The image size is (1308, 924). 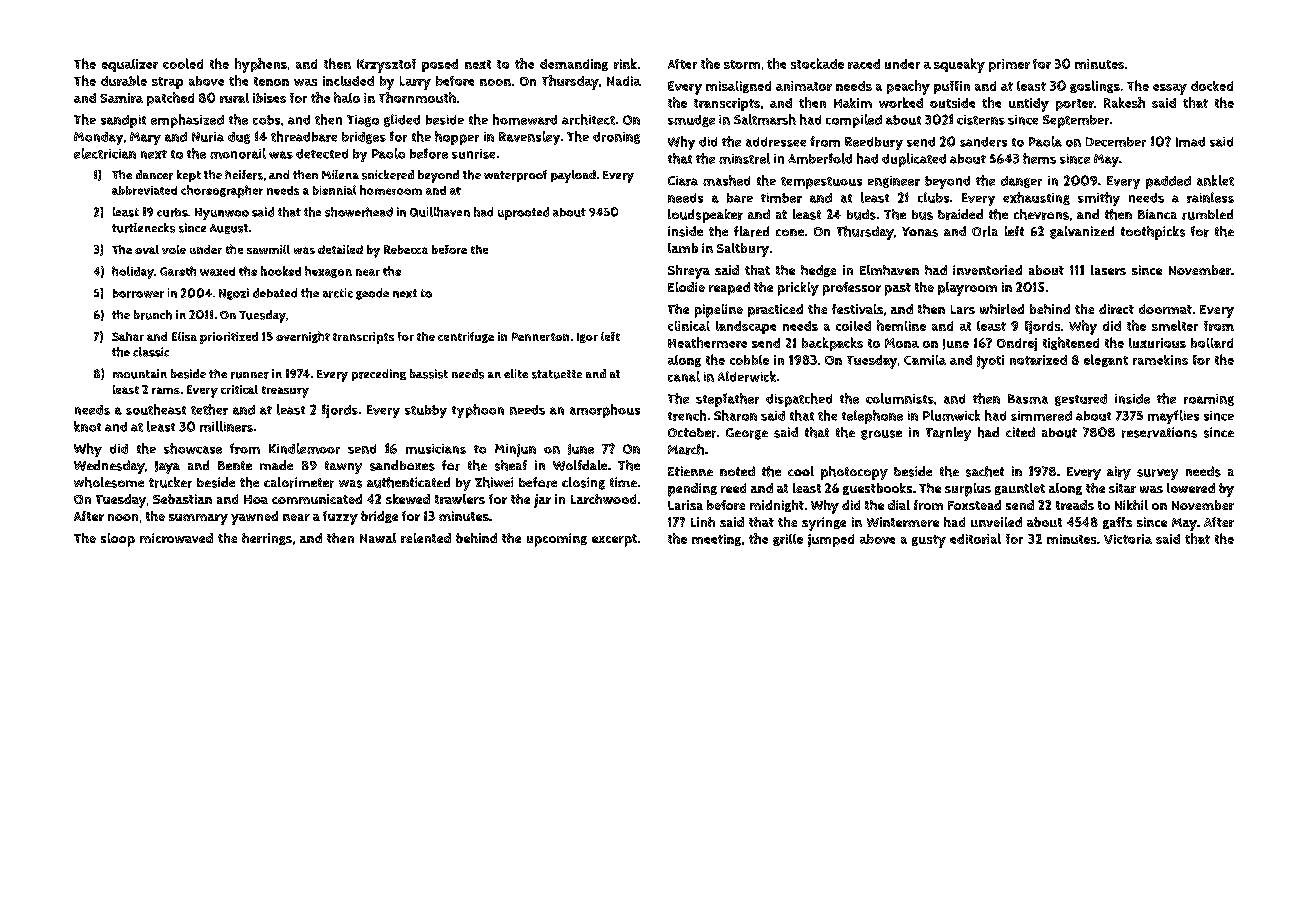 I want to click on primer, so click(x=1009, y=65).
